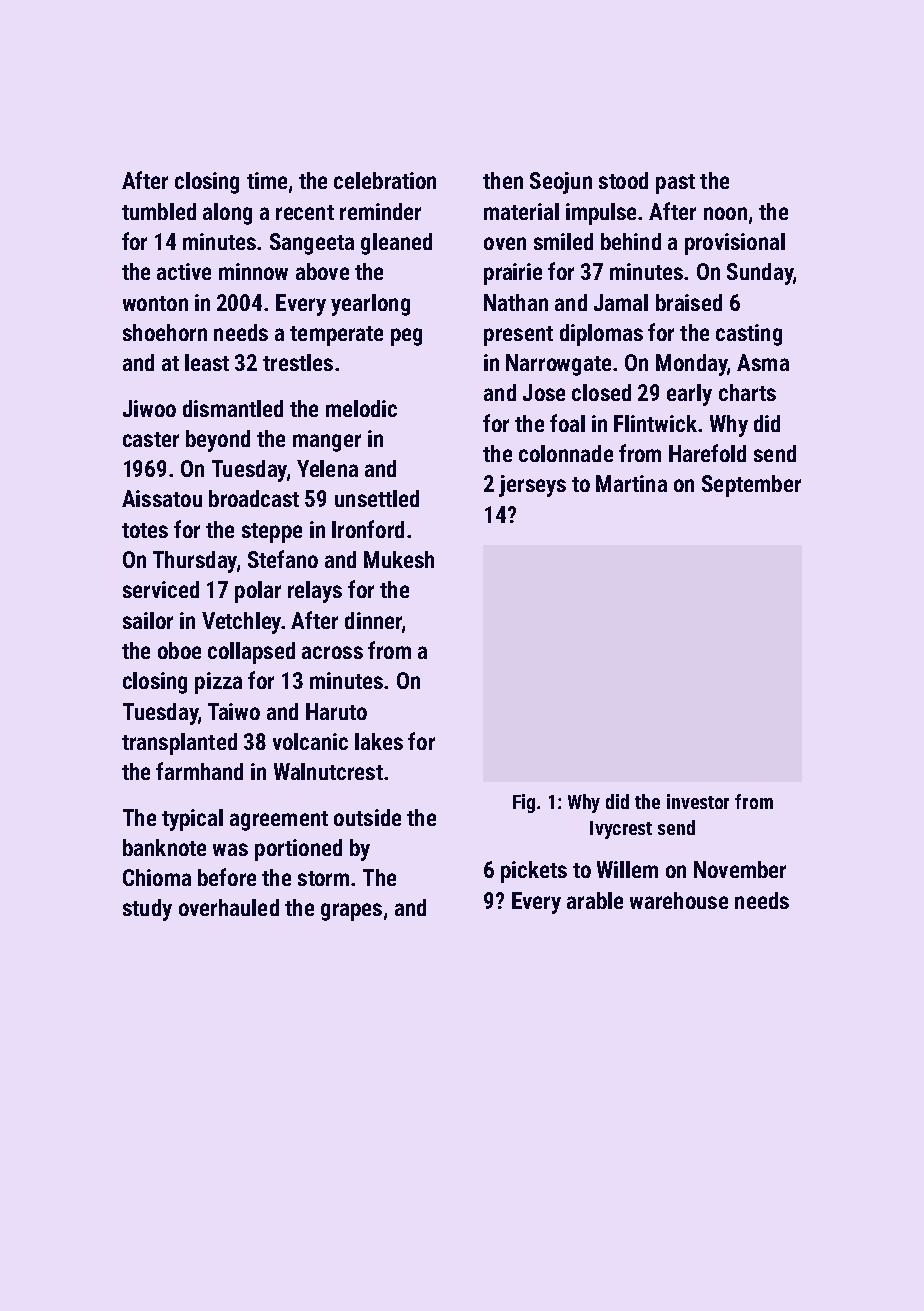 This screenshot has width=924, height=1311. What do you see at coordinates (327, 443) in the screenshot?
I see `manger` at bounding box center [327, 443].
